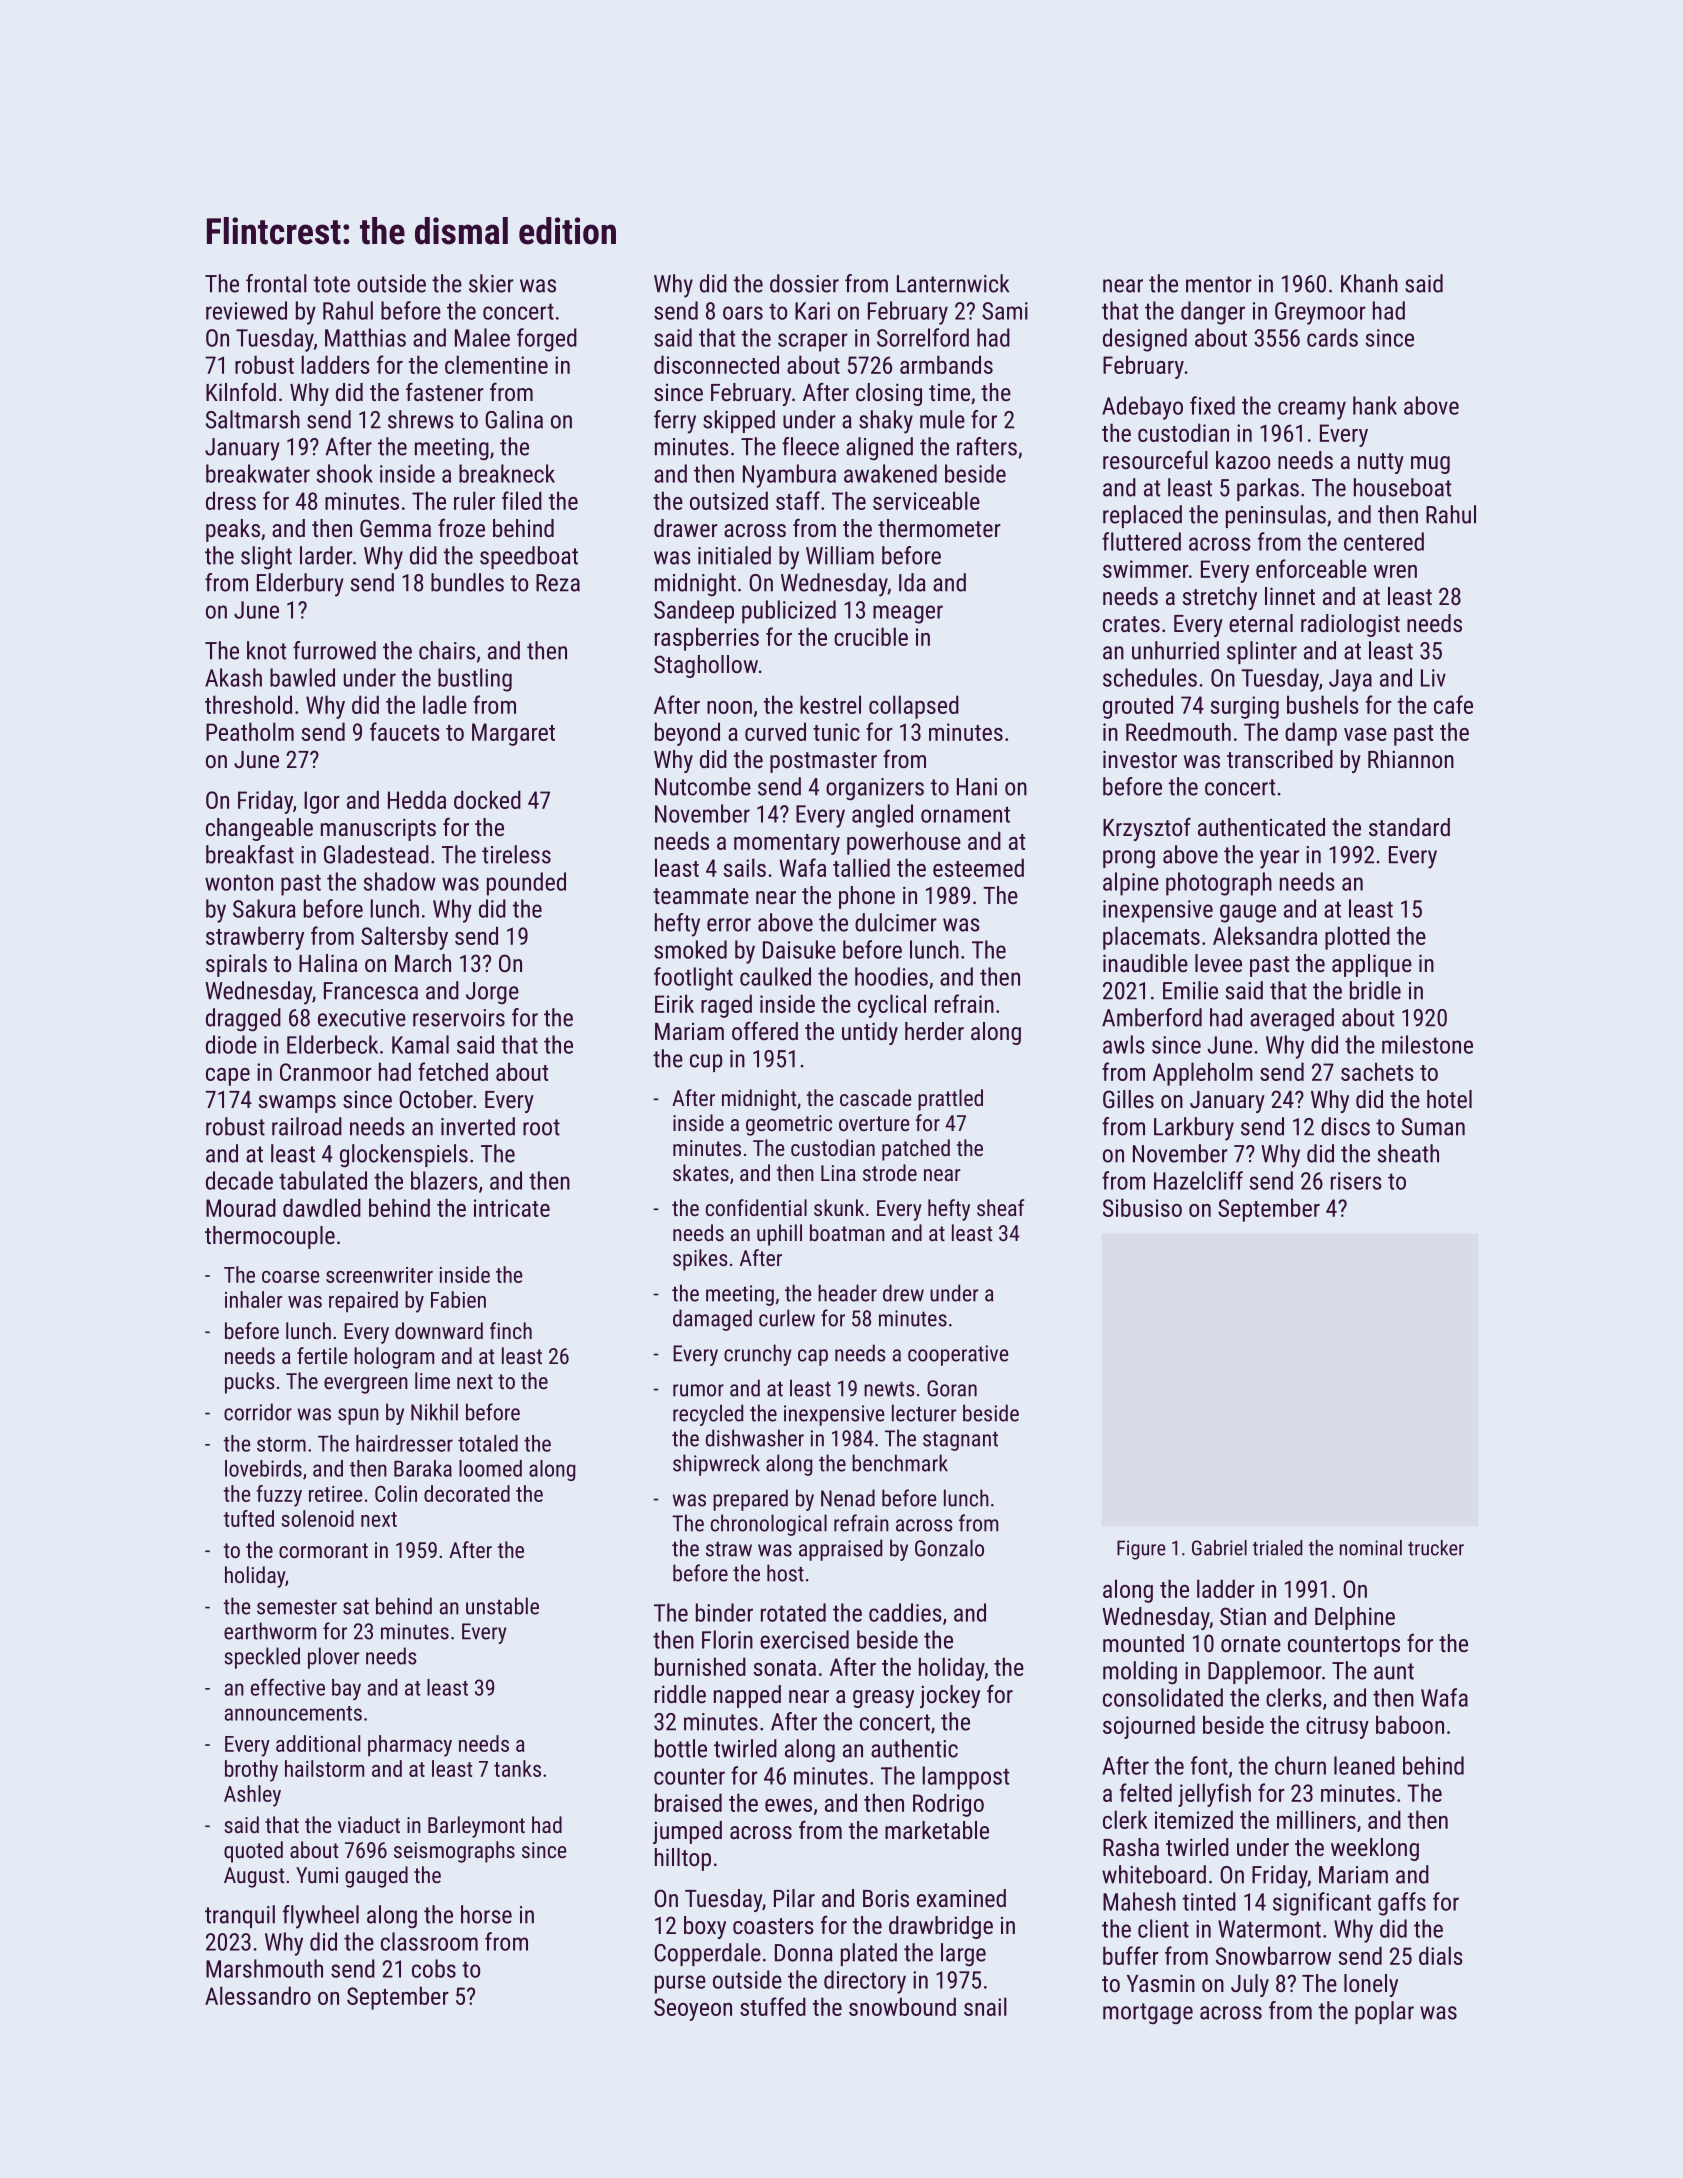  What do you see at coordinates (404, 938) in the document?
I see `Saltersby` at bounding box center [404, 938].
